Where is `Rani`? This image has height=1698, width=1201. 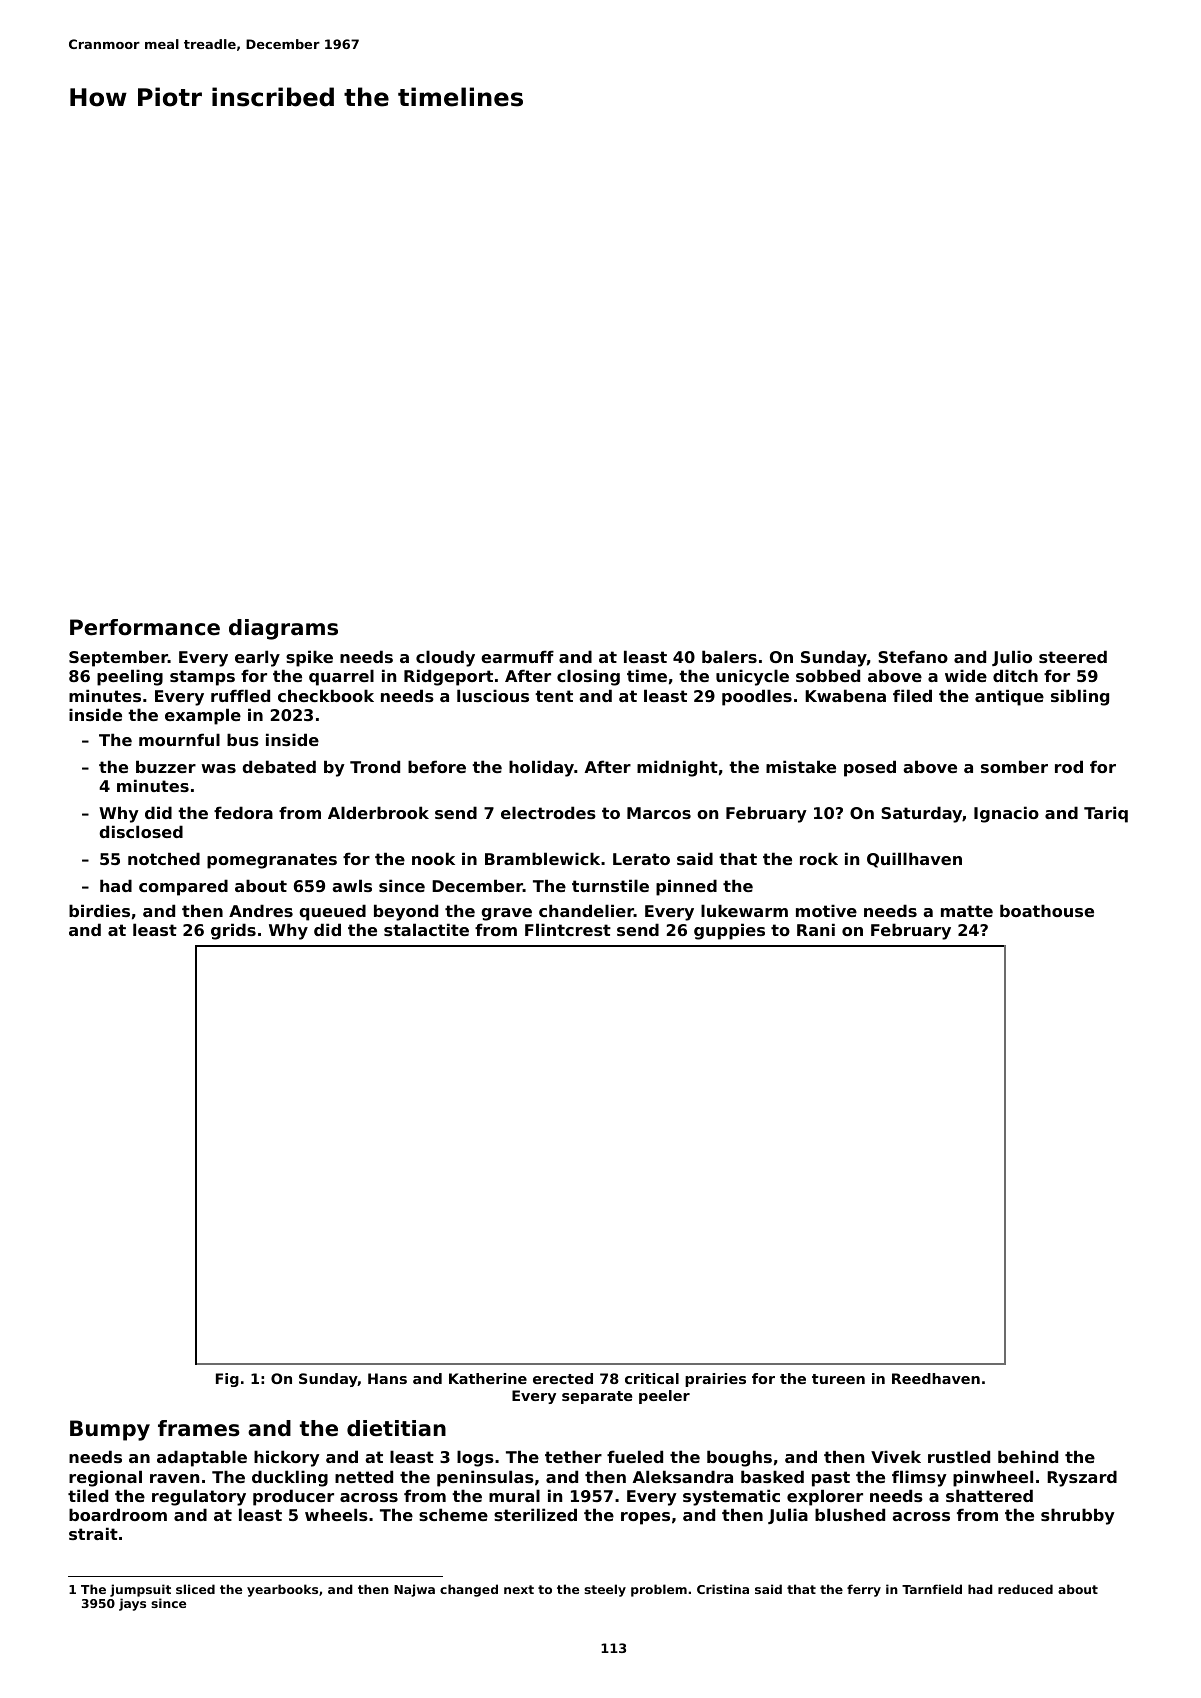 Rani is located at coordinates (816, 929).
